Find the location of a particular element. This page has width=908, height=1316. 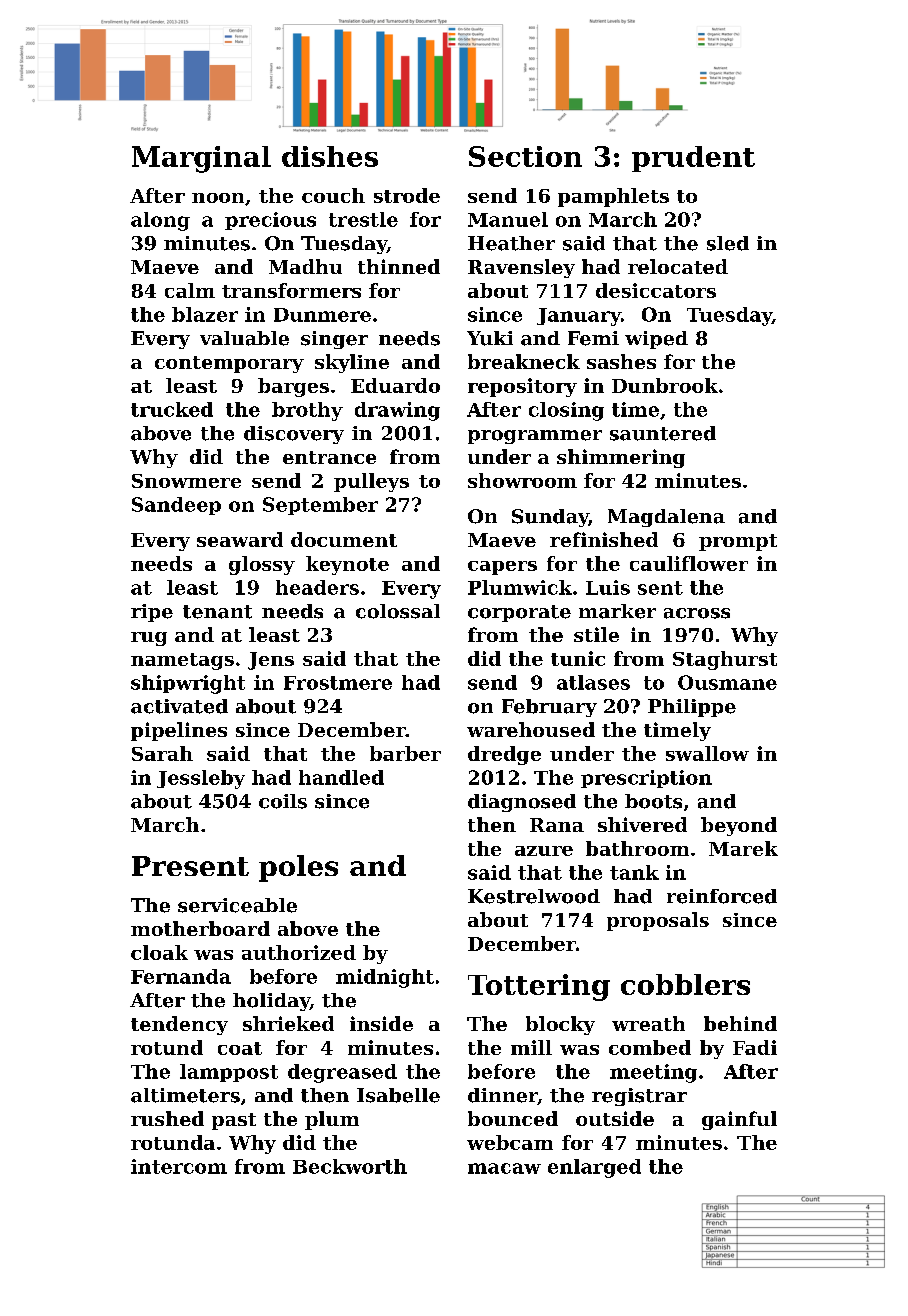

reinforced is located at coordinates (722, 896).
